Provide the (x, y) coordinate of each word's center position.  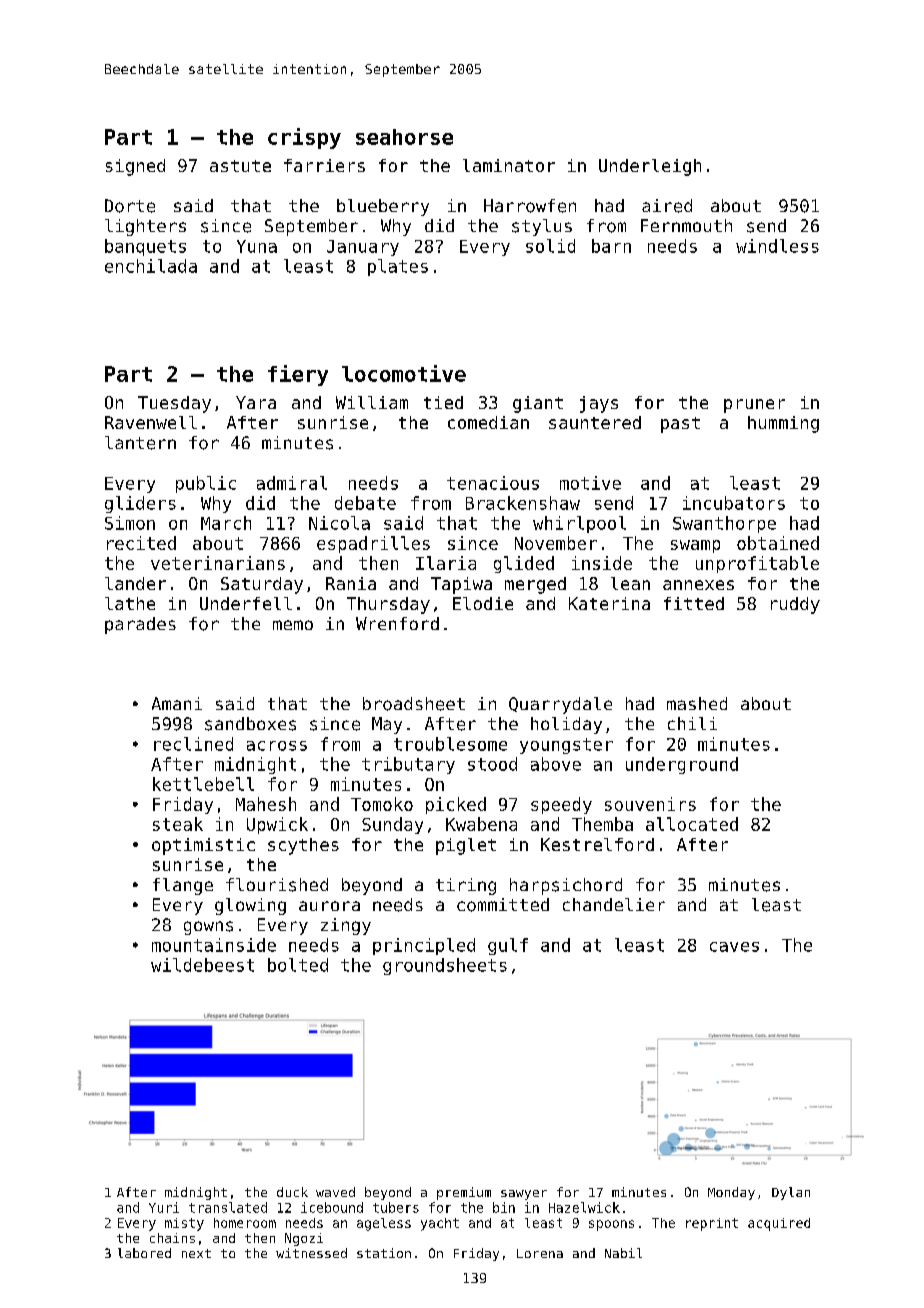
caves (734, 947)
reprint (712, 1224)
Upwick (277, 825)
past (680, 425)
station (384, 1253)
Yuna (257, 246)
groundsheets (445, 966)
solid (550, 246)
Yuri (164, 1207)
